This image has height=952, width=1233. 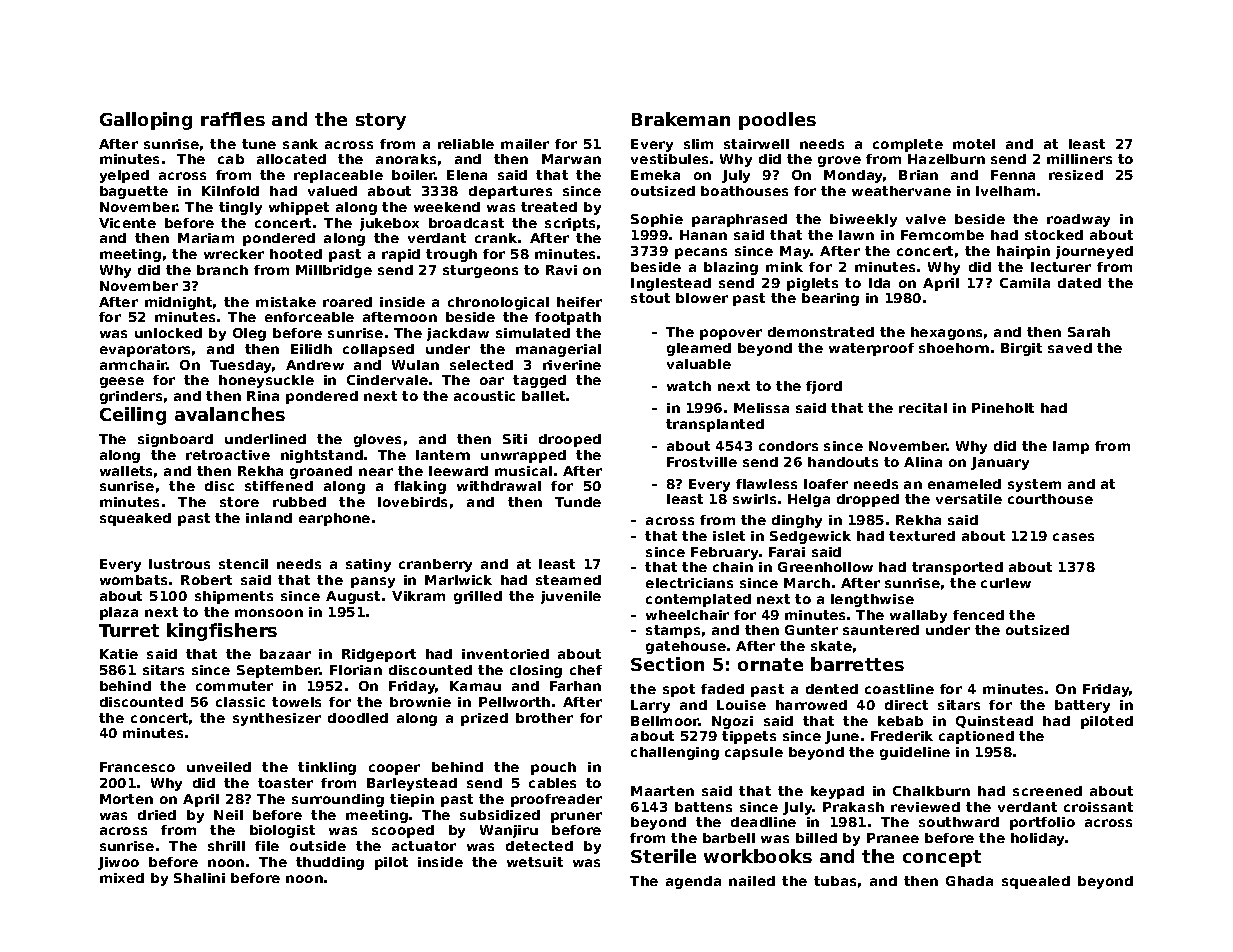 I want to click on Frostville, so click(x=702, y=462).
